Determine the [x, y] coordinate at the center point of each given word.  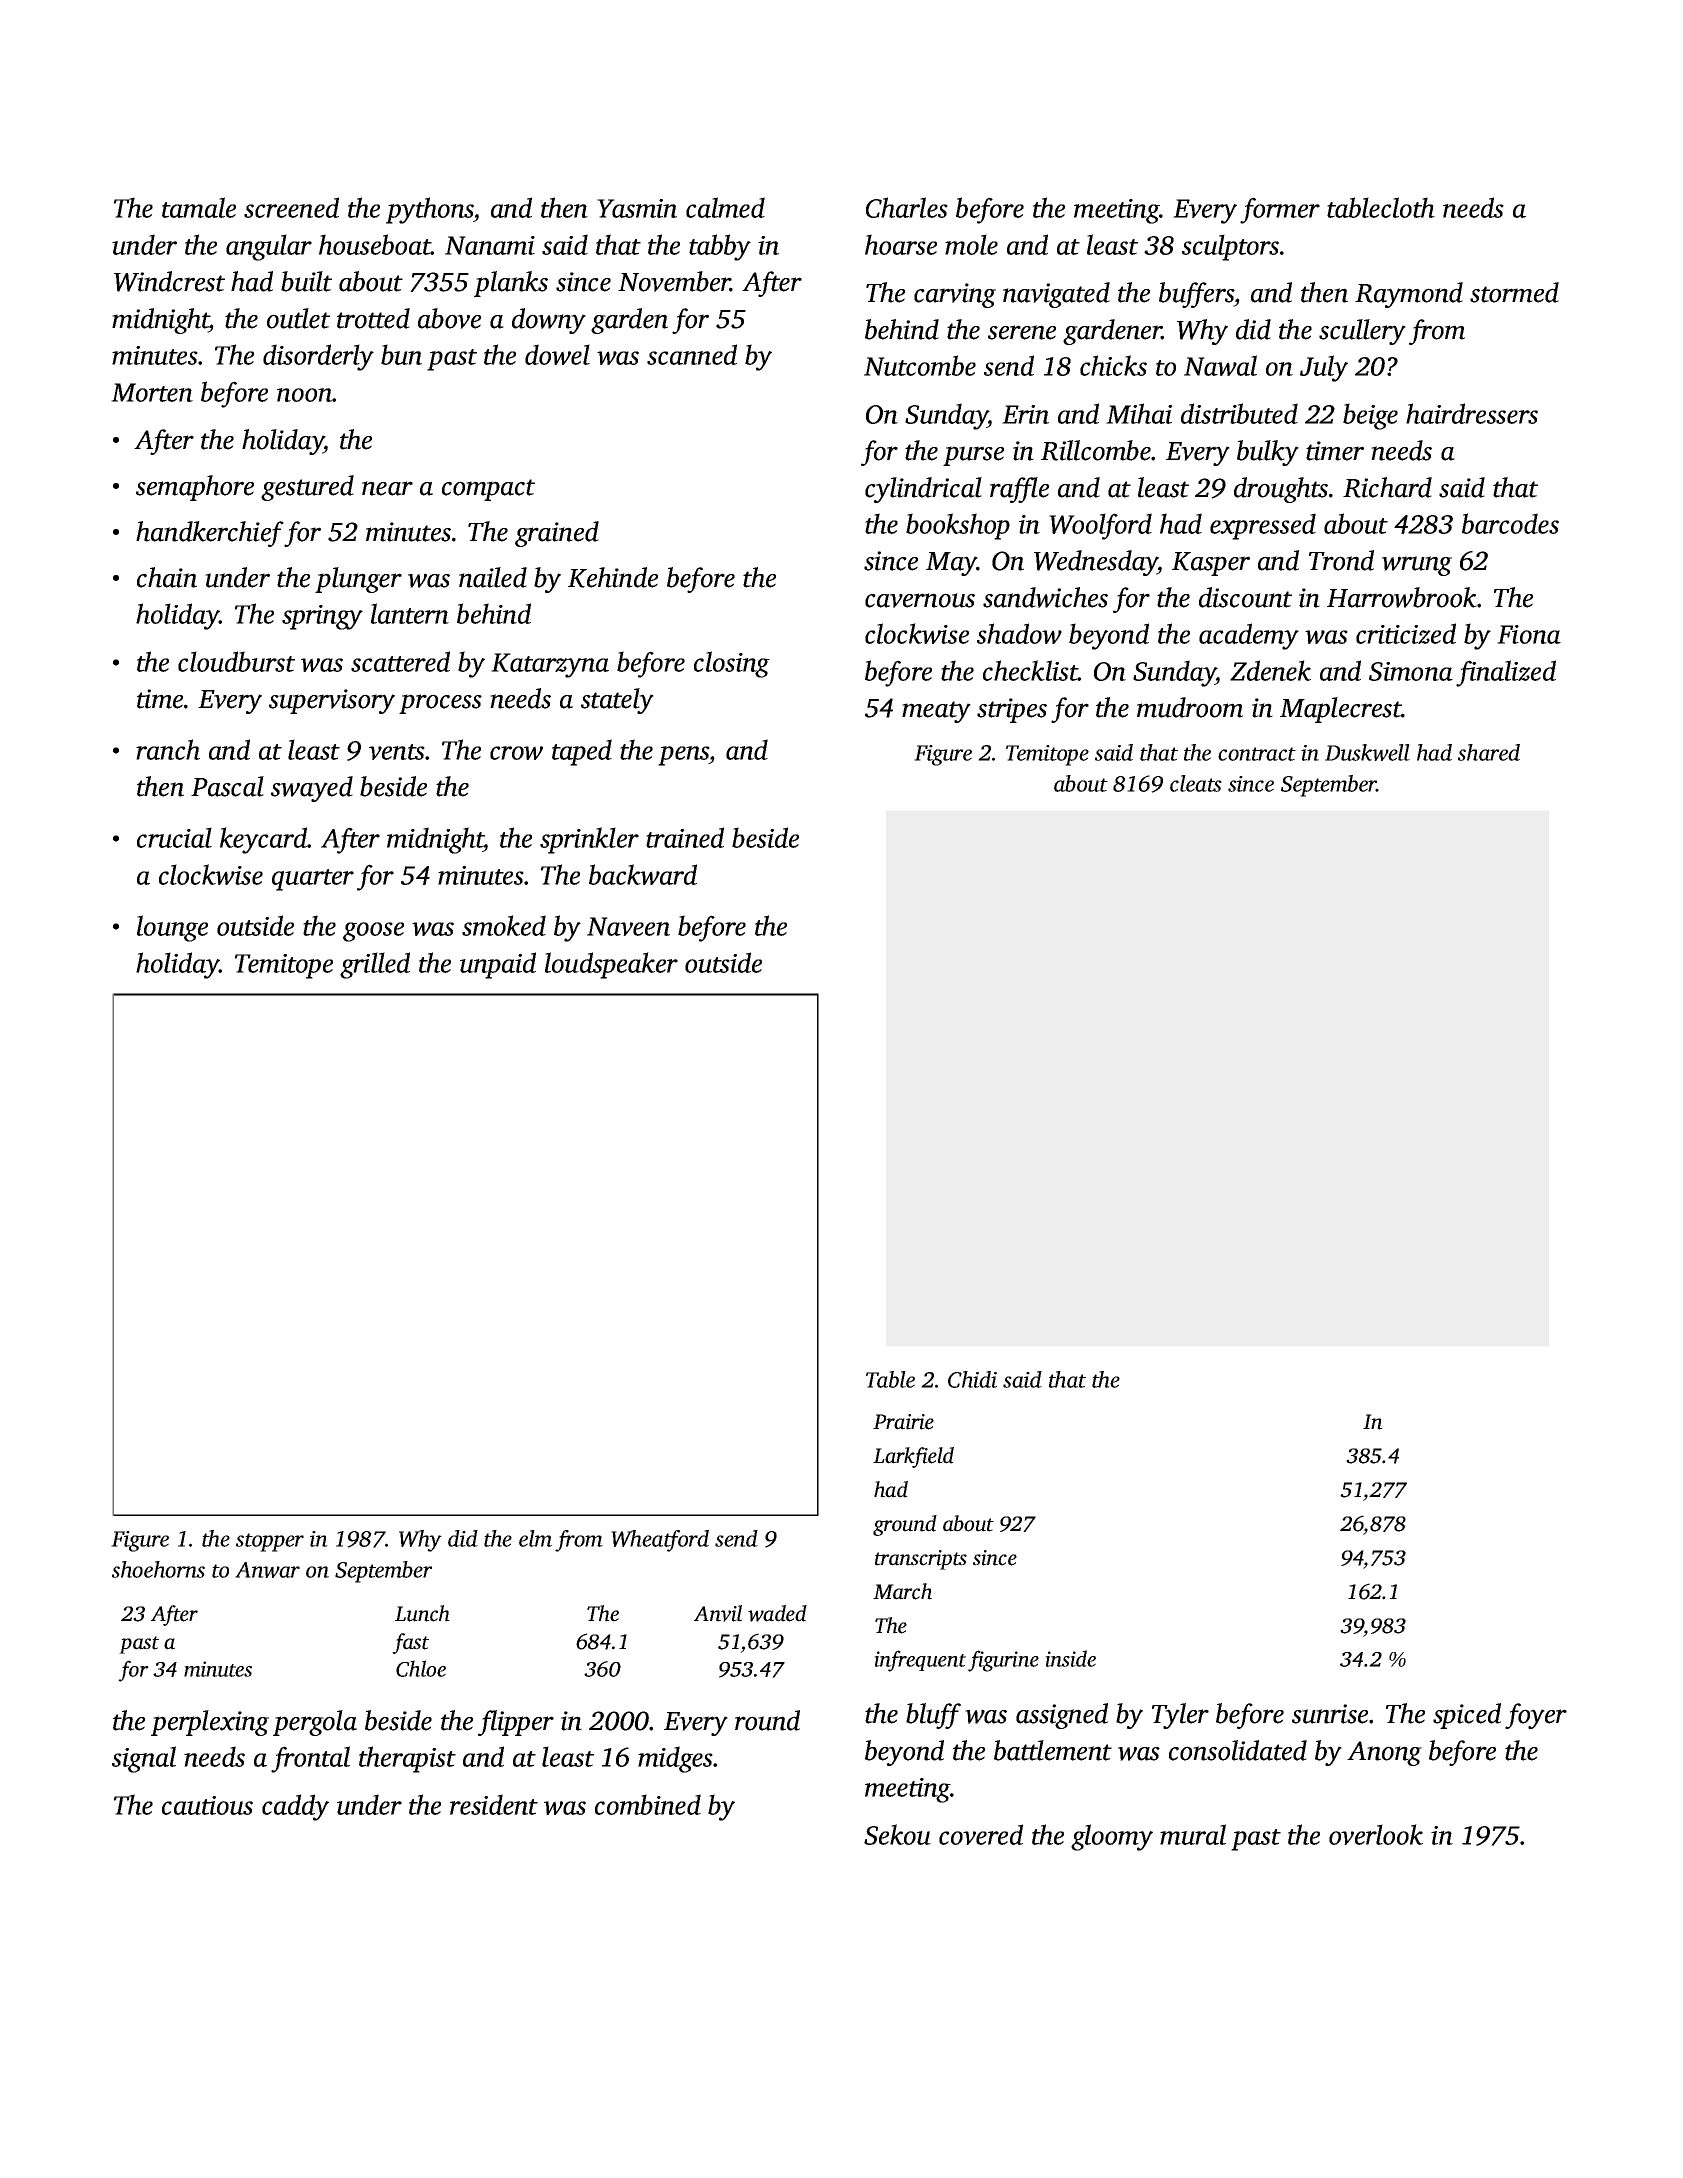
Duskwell [1367, 752]
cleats [1196, 783]
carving [955, 295]
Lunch [422, 1613]
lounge [172, 928]
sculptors [1230, 247]
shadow [1019, 633]
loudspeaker [611, 965]
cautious [207, 1805]
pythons [430, 210]
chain [167, 577]
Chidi [972, 1379]
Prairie [903, 1422]
